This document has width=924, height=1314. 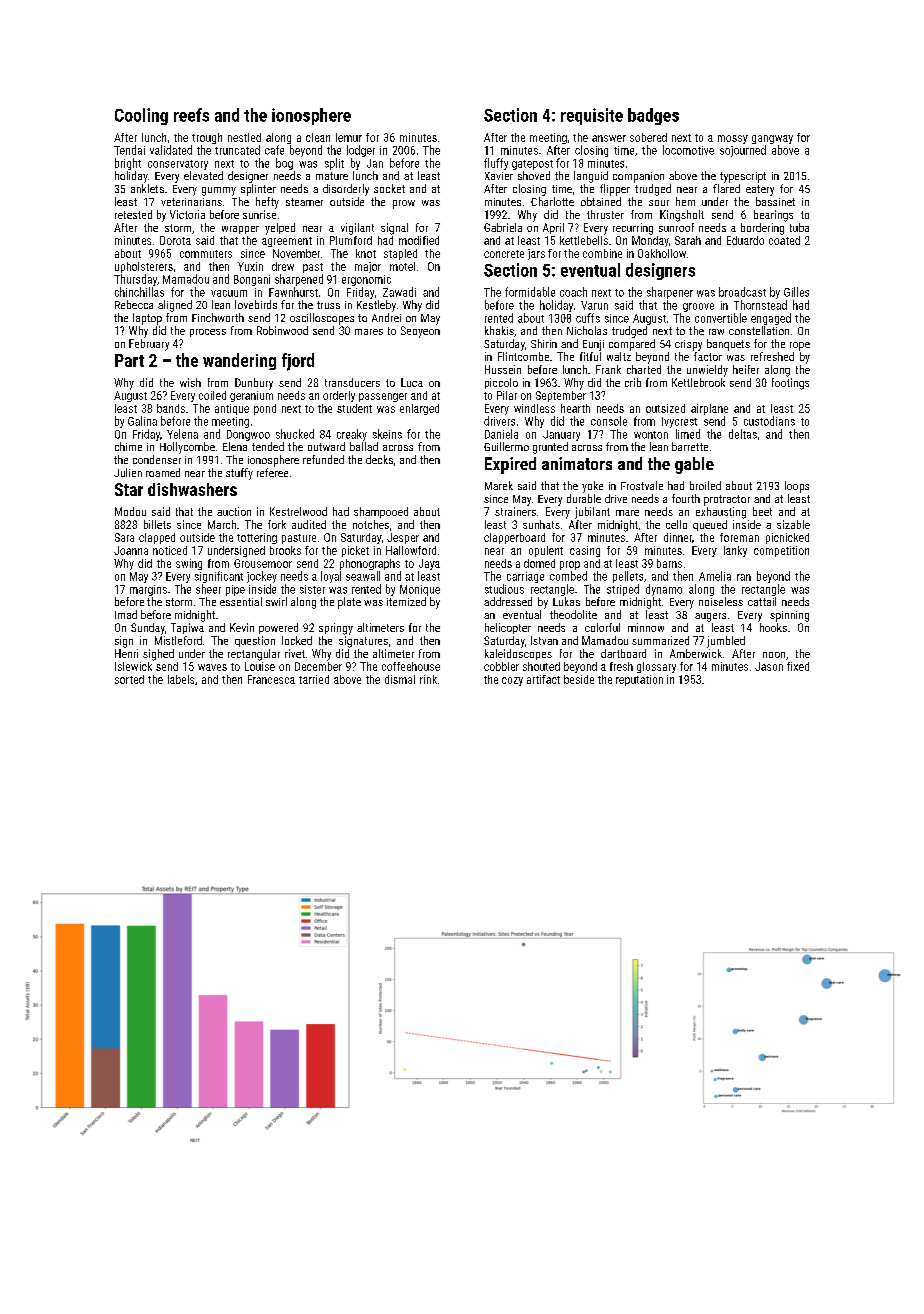 I want to click on sorted, so click(x=129, y=679).
